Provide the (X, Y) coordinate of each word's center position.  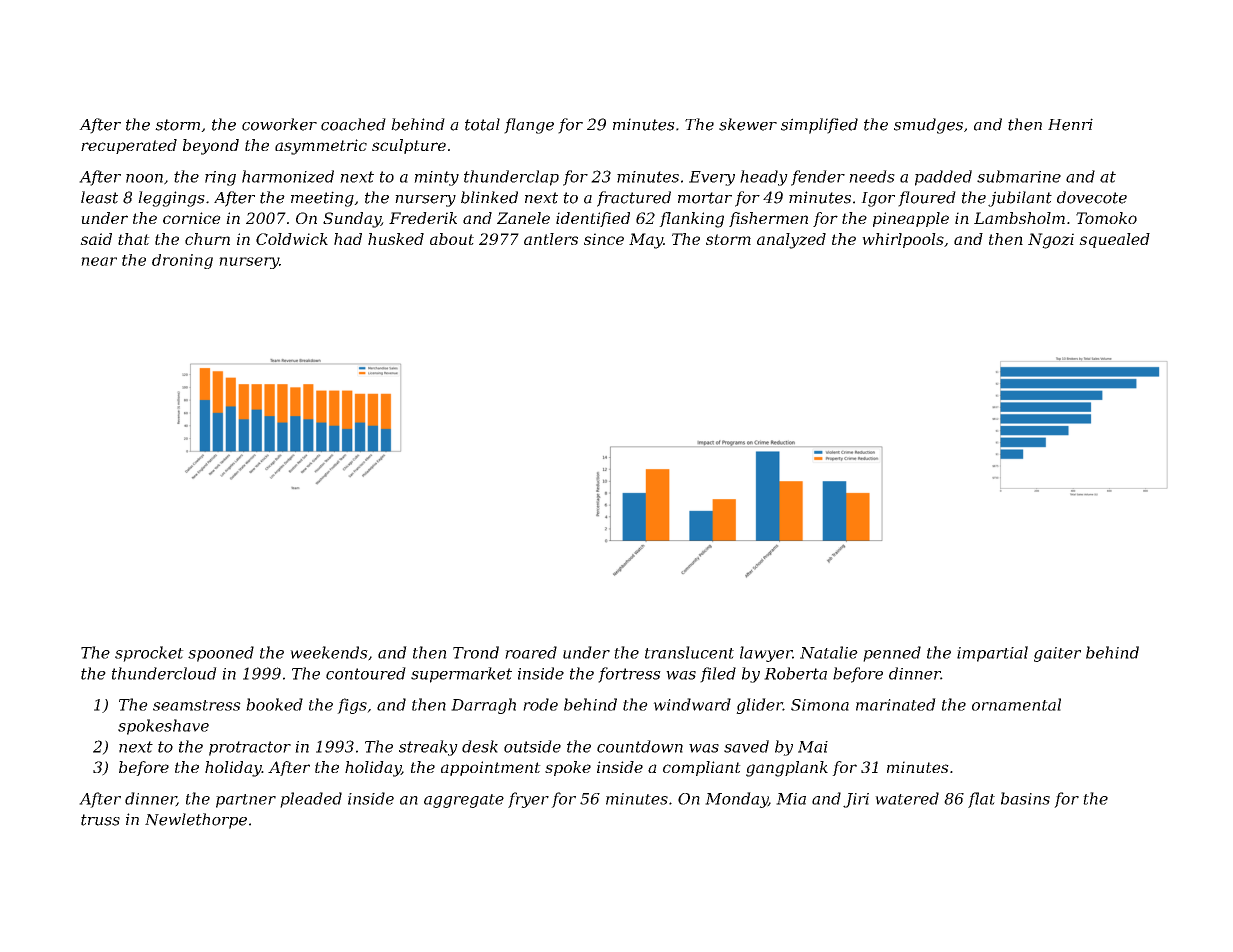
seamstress (197, 705)
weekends (329, 652)
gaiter (1057, 654)
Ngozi (1051, 241)
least (99, 197)
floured (927, 199)
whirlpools (903, 240)
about (452, 239)
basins (1025, 798)
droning (182, 261)
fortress (629, 675)
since (604, 239)
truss (100, 820)
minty (436, 178)
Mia (791, 799)
